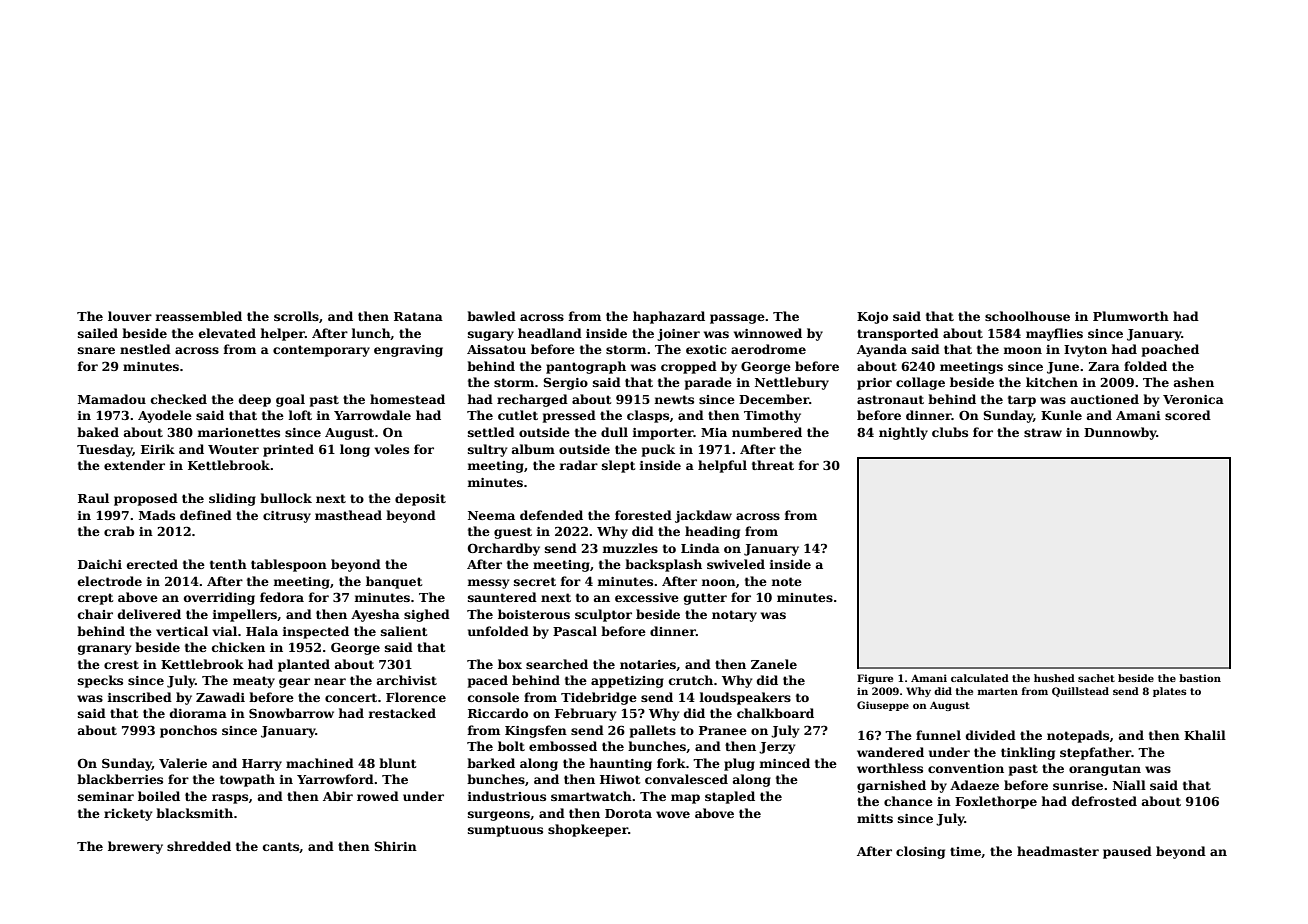 This screenshot has height=924, width=1308. What do you see at coordinates (920, 852) in the screenshot?
I see `closing` at bounding box center [920, 852].
